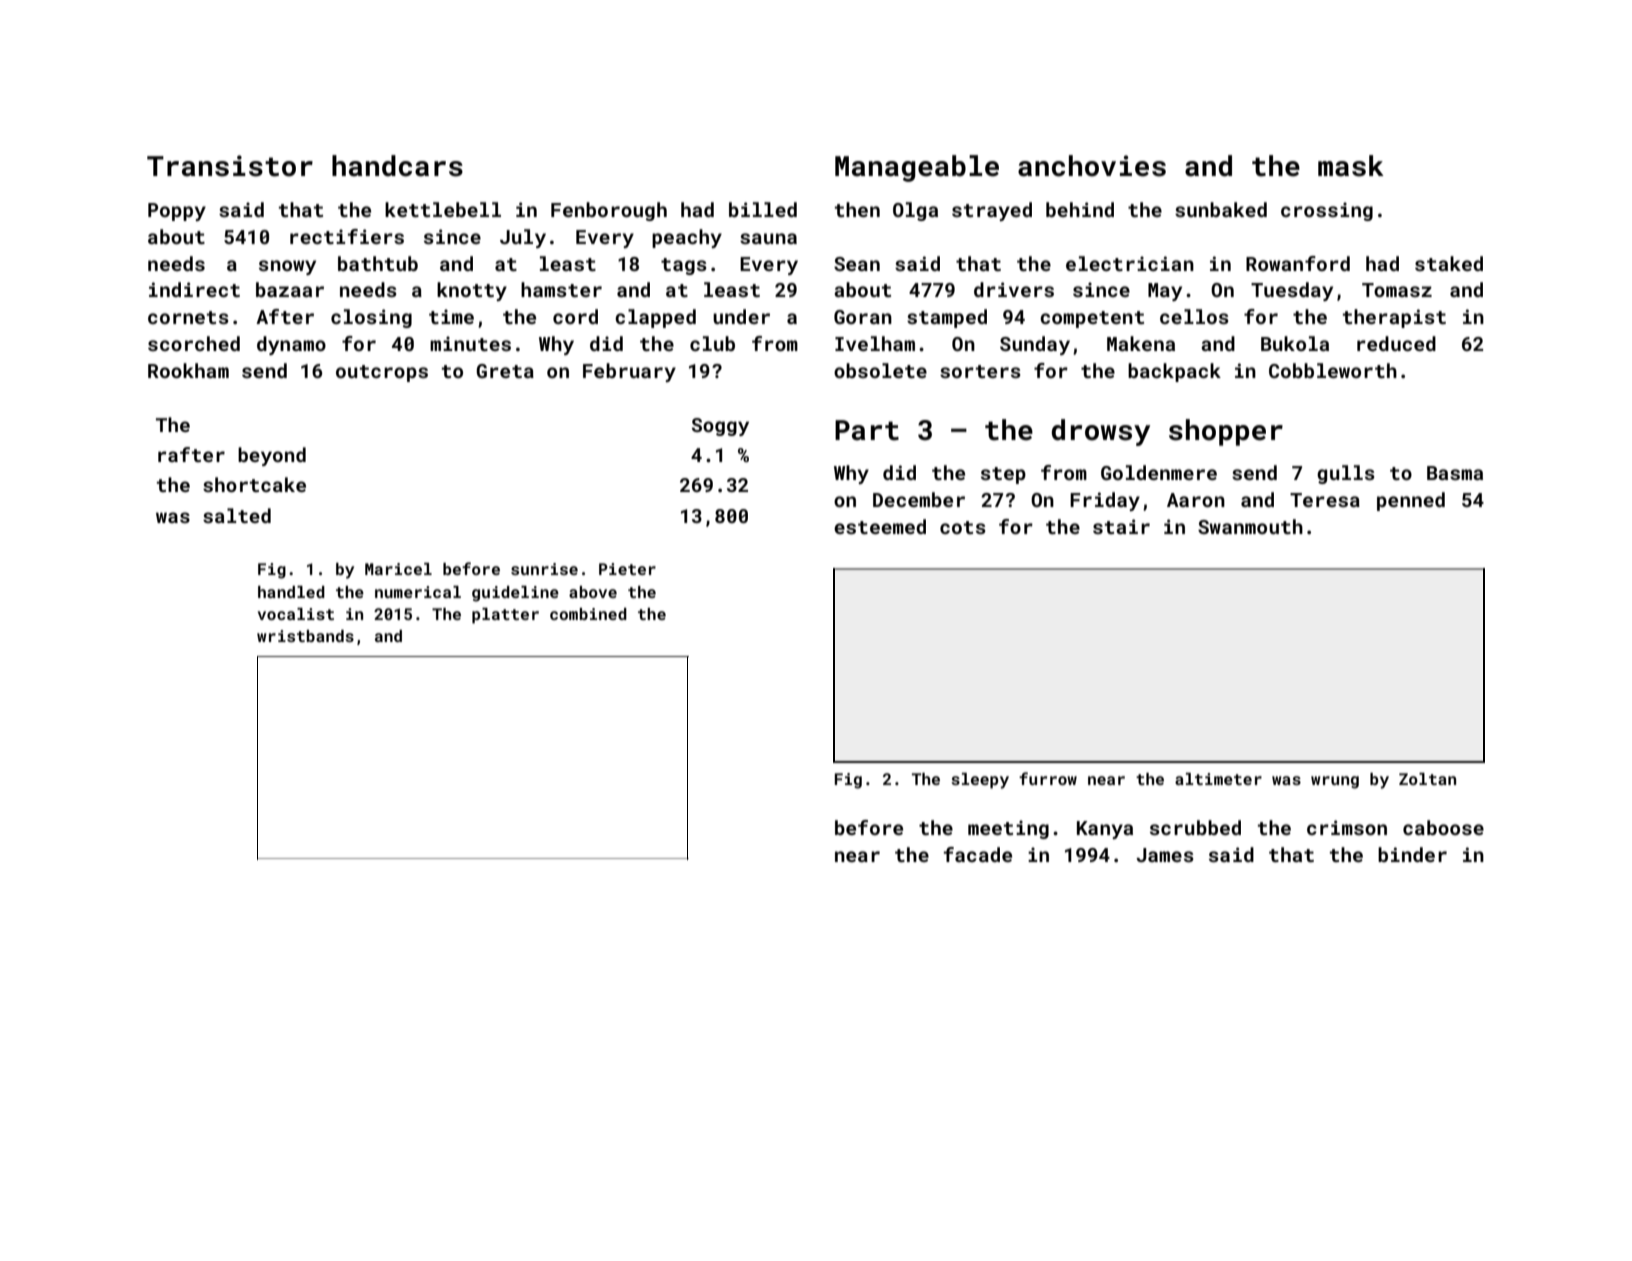 This screenshot has height=1261, width=1632. I want to click on stair, so click(1121, 526).
